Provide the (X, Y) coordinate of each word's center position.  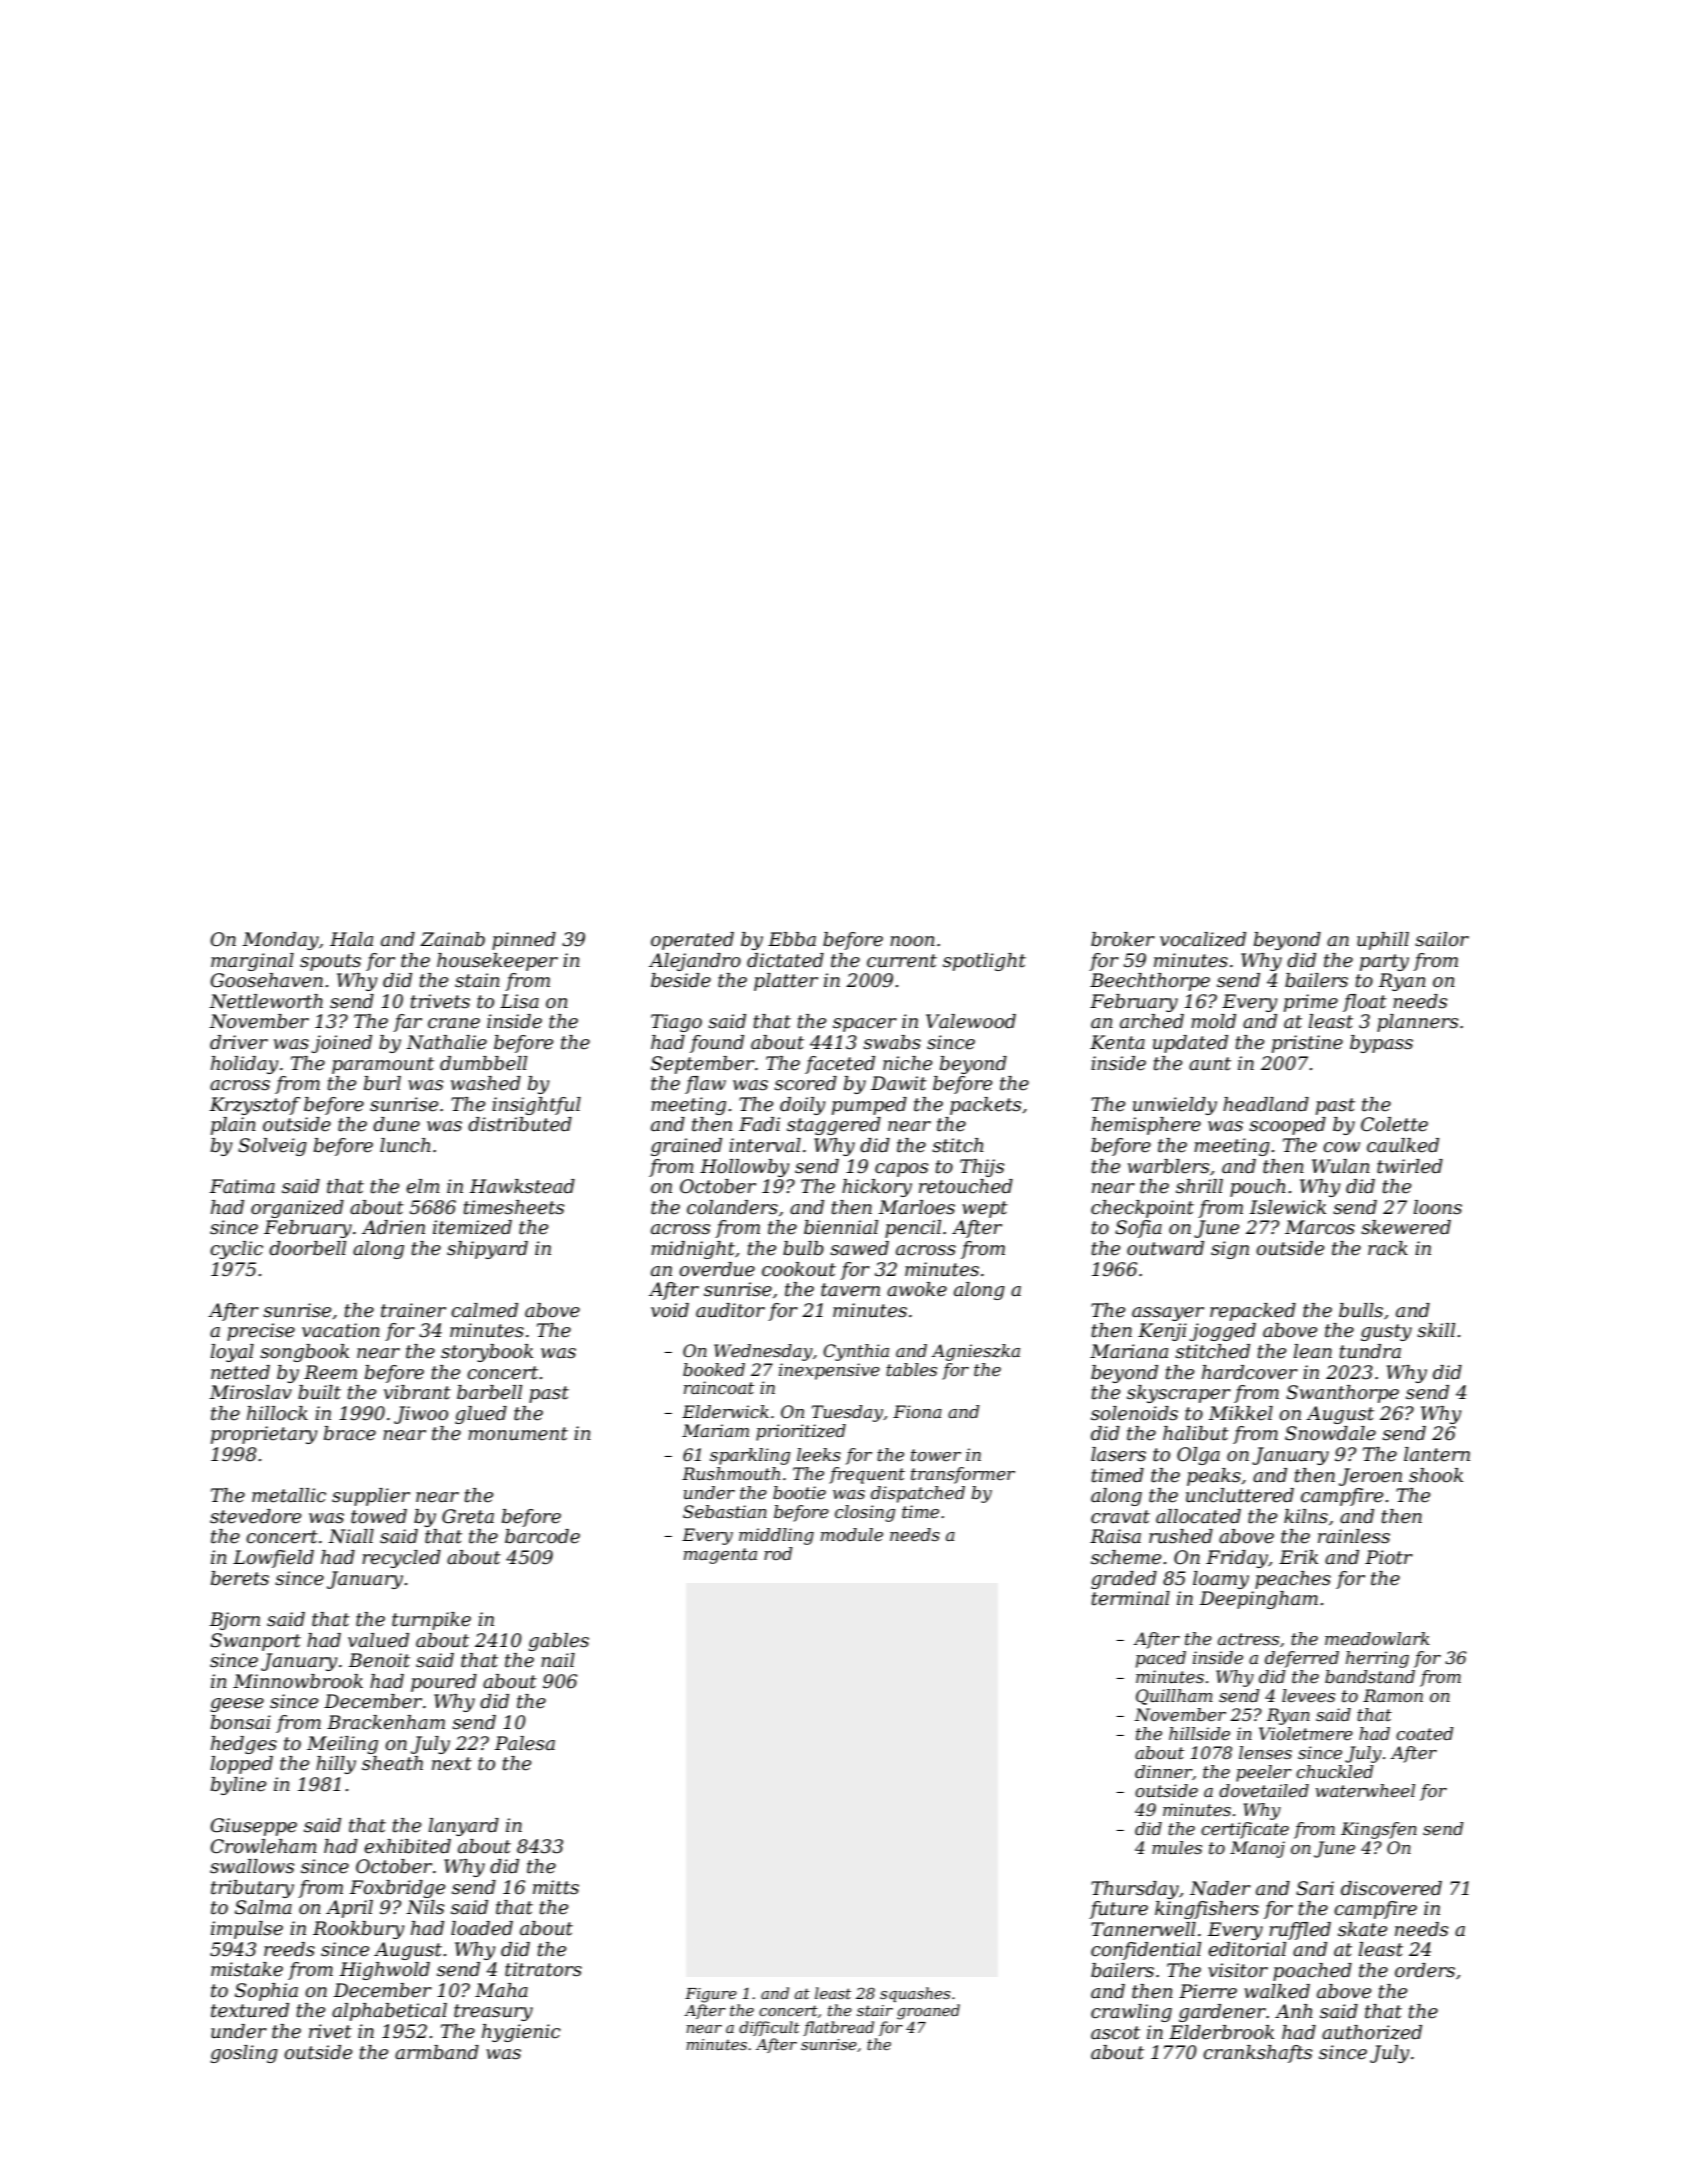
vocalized (1203, 939)
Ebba (792, 939)
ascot (1115, 2033)
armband (437, 2052)
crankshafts (1257, 2054)
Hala (351, 939)
